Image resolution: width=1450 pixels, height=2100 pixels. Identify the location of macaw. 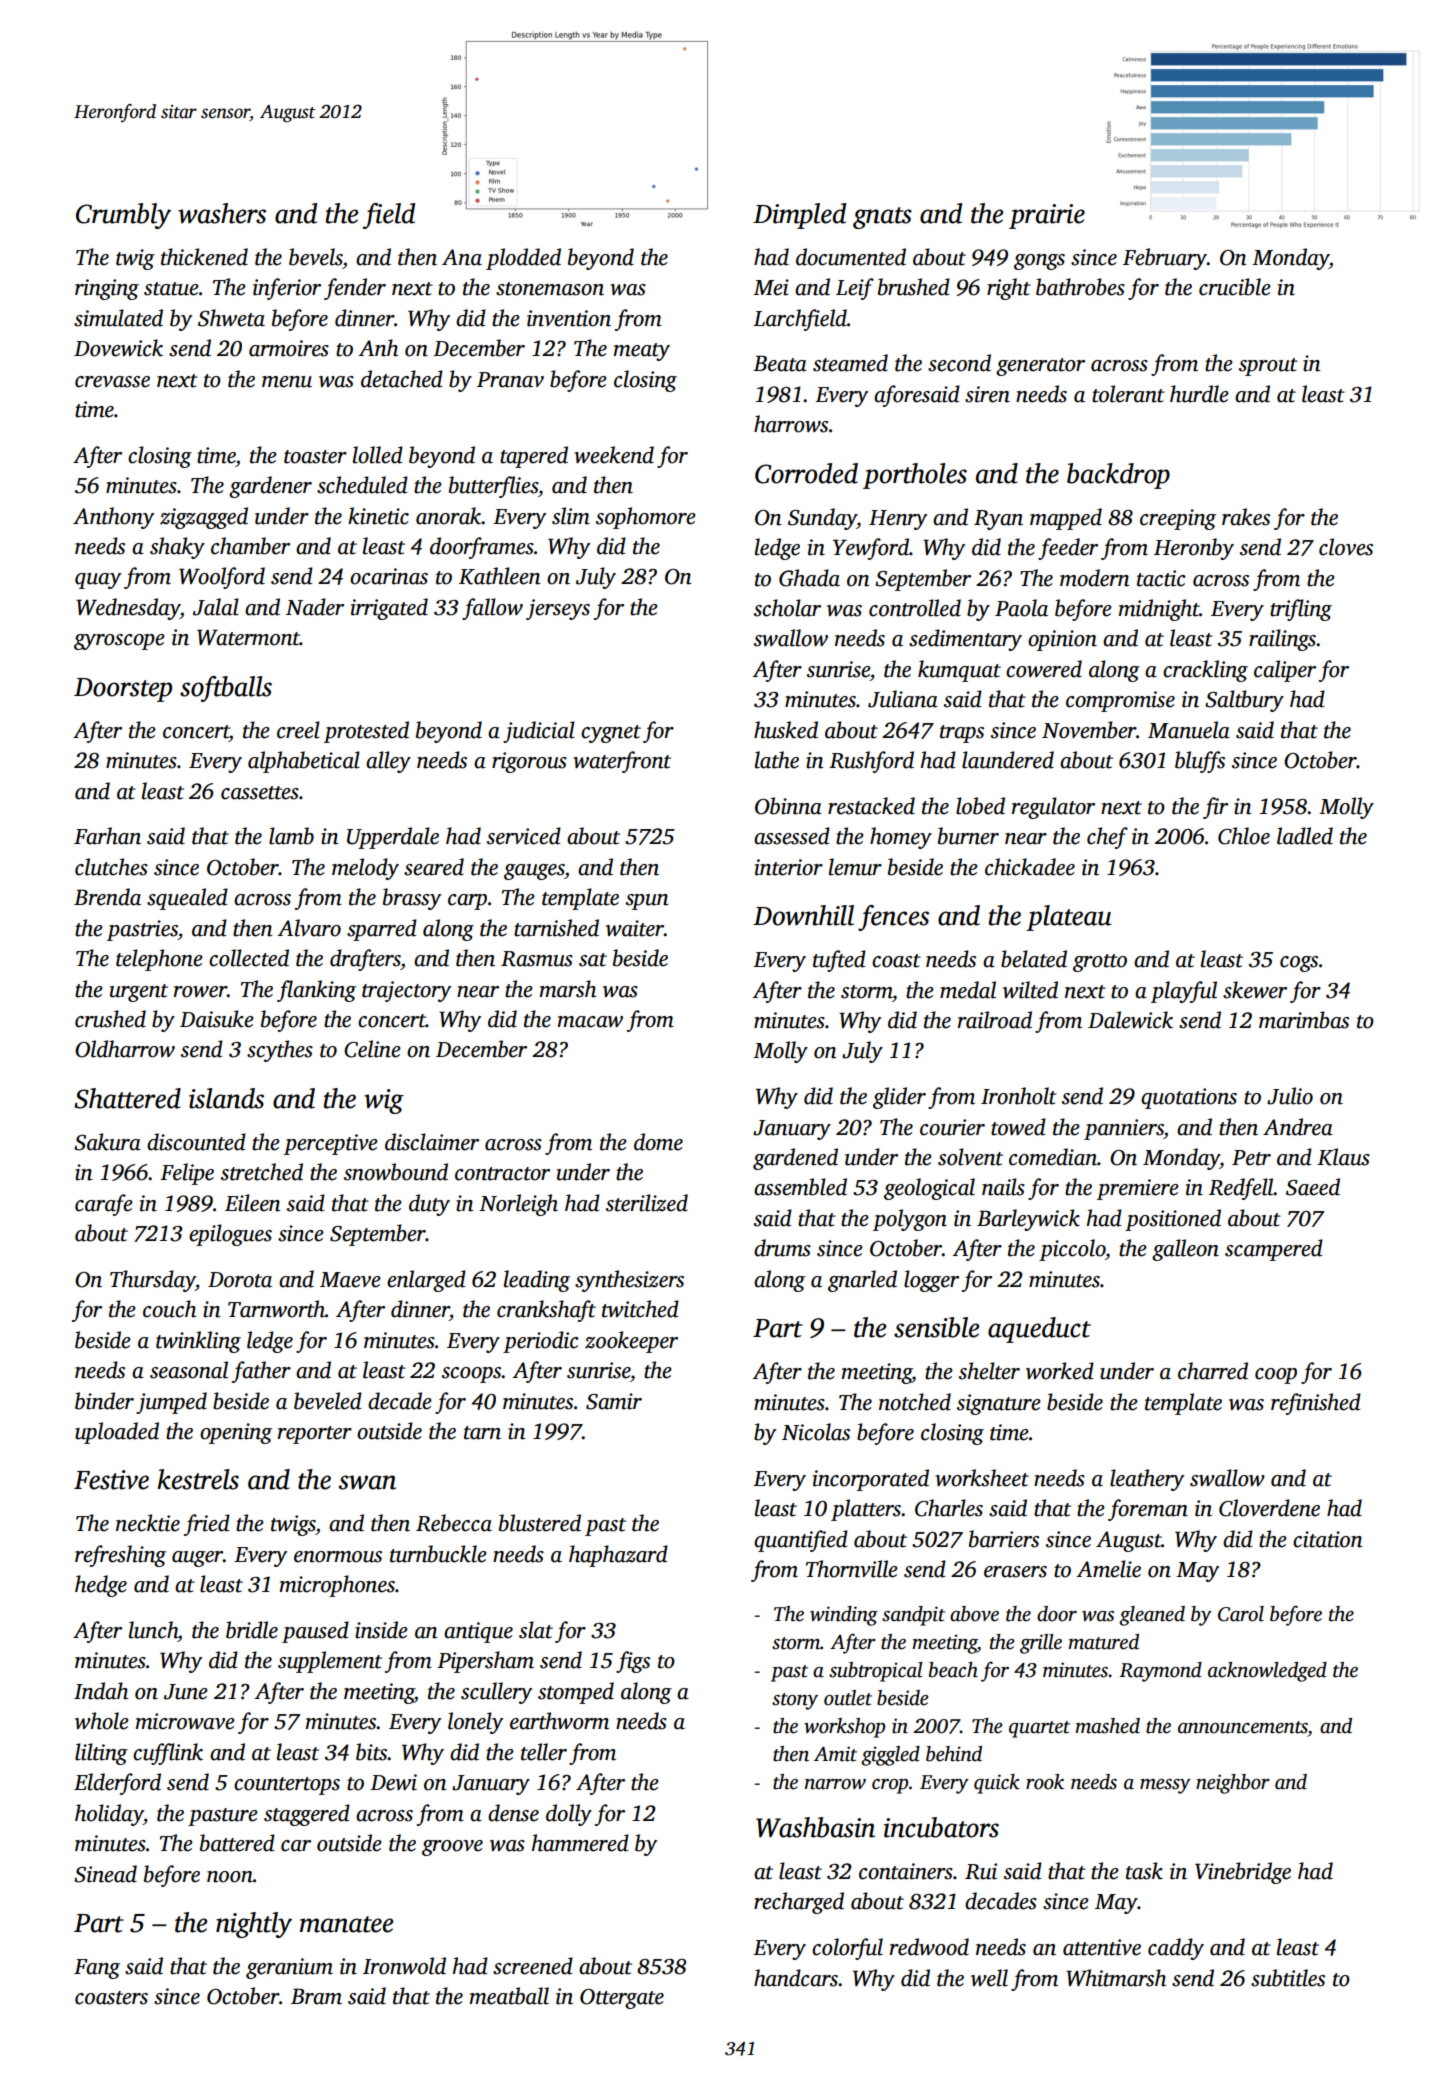
(590, 1022).
